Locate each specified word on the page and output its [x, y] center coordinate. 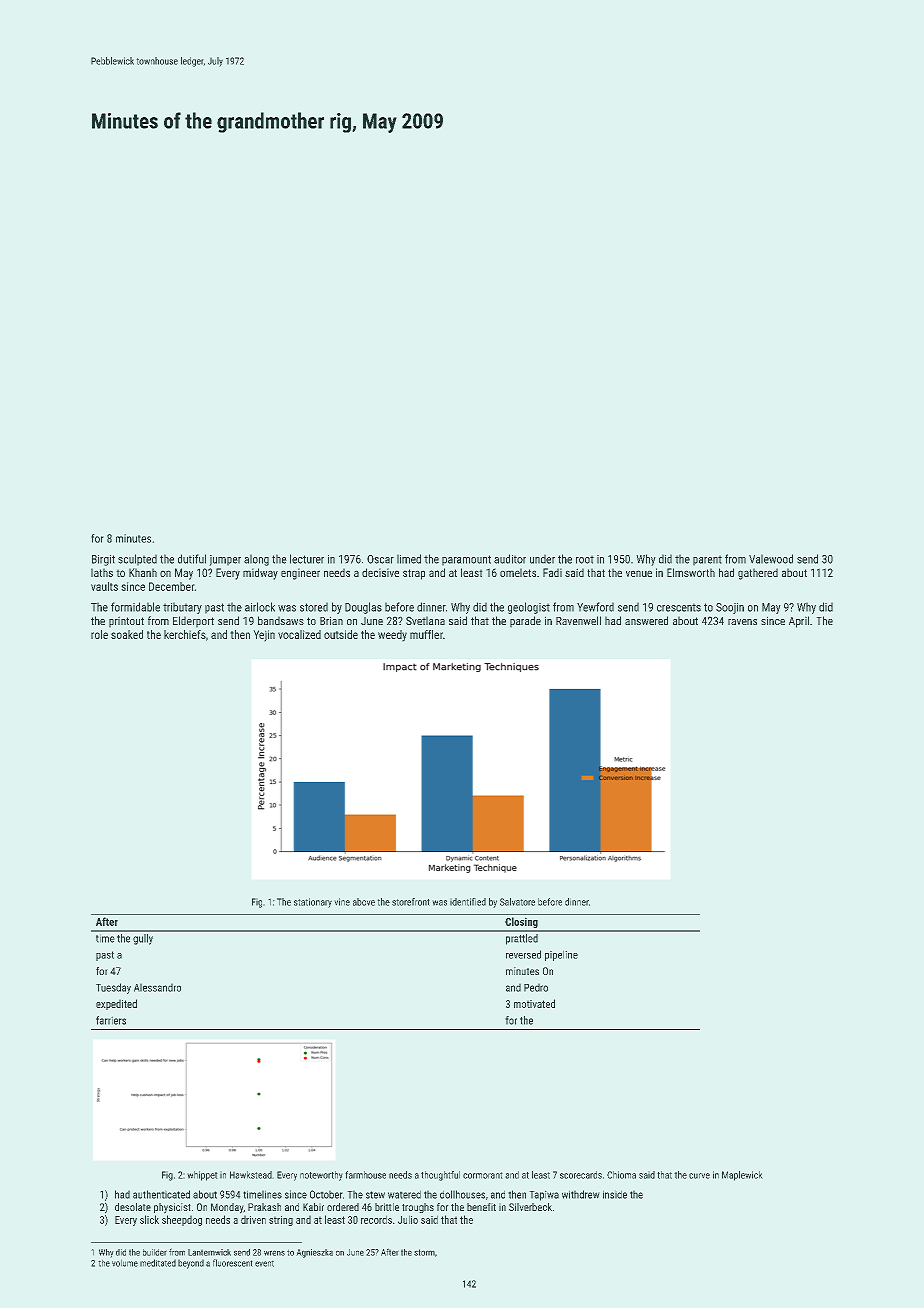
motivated [534, 1003]
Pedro [536, 988]
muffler [426, 634]
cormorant [482, 1175]
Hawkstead [251, 1175]
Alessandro [157, 988]
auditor [510, 559]
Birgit [103, 560]
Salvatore [517, 902]
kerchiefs [185, 634]
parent [707, 560]
